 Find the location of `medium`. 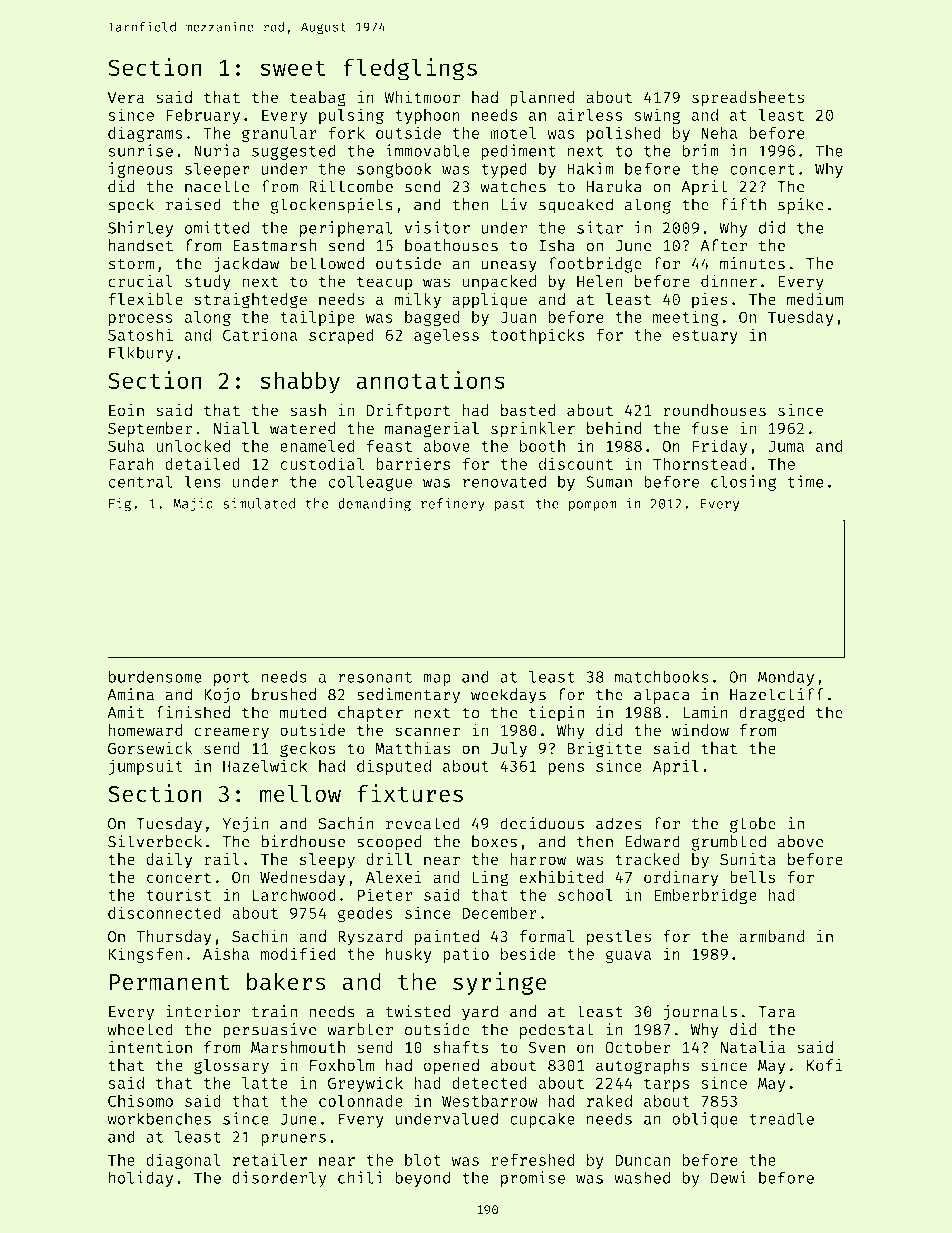

medium is located at coordinates (815, 299).
